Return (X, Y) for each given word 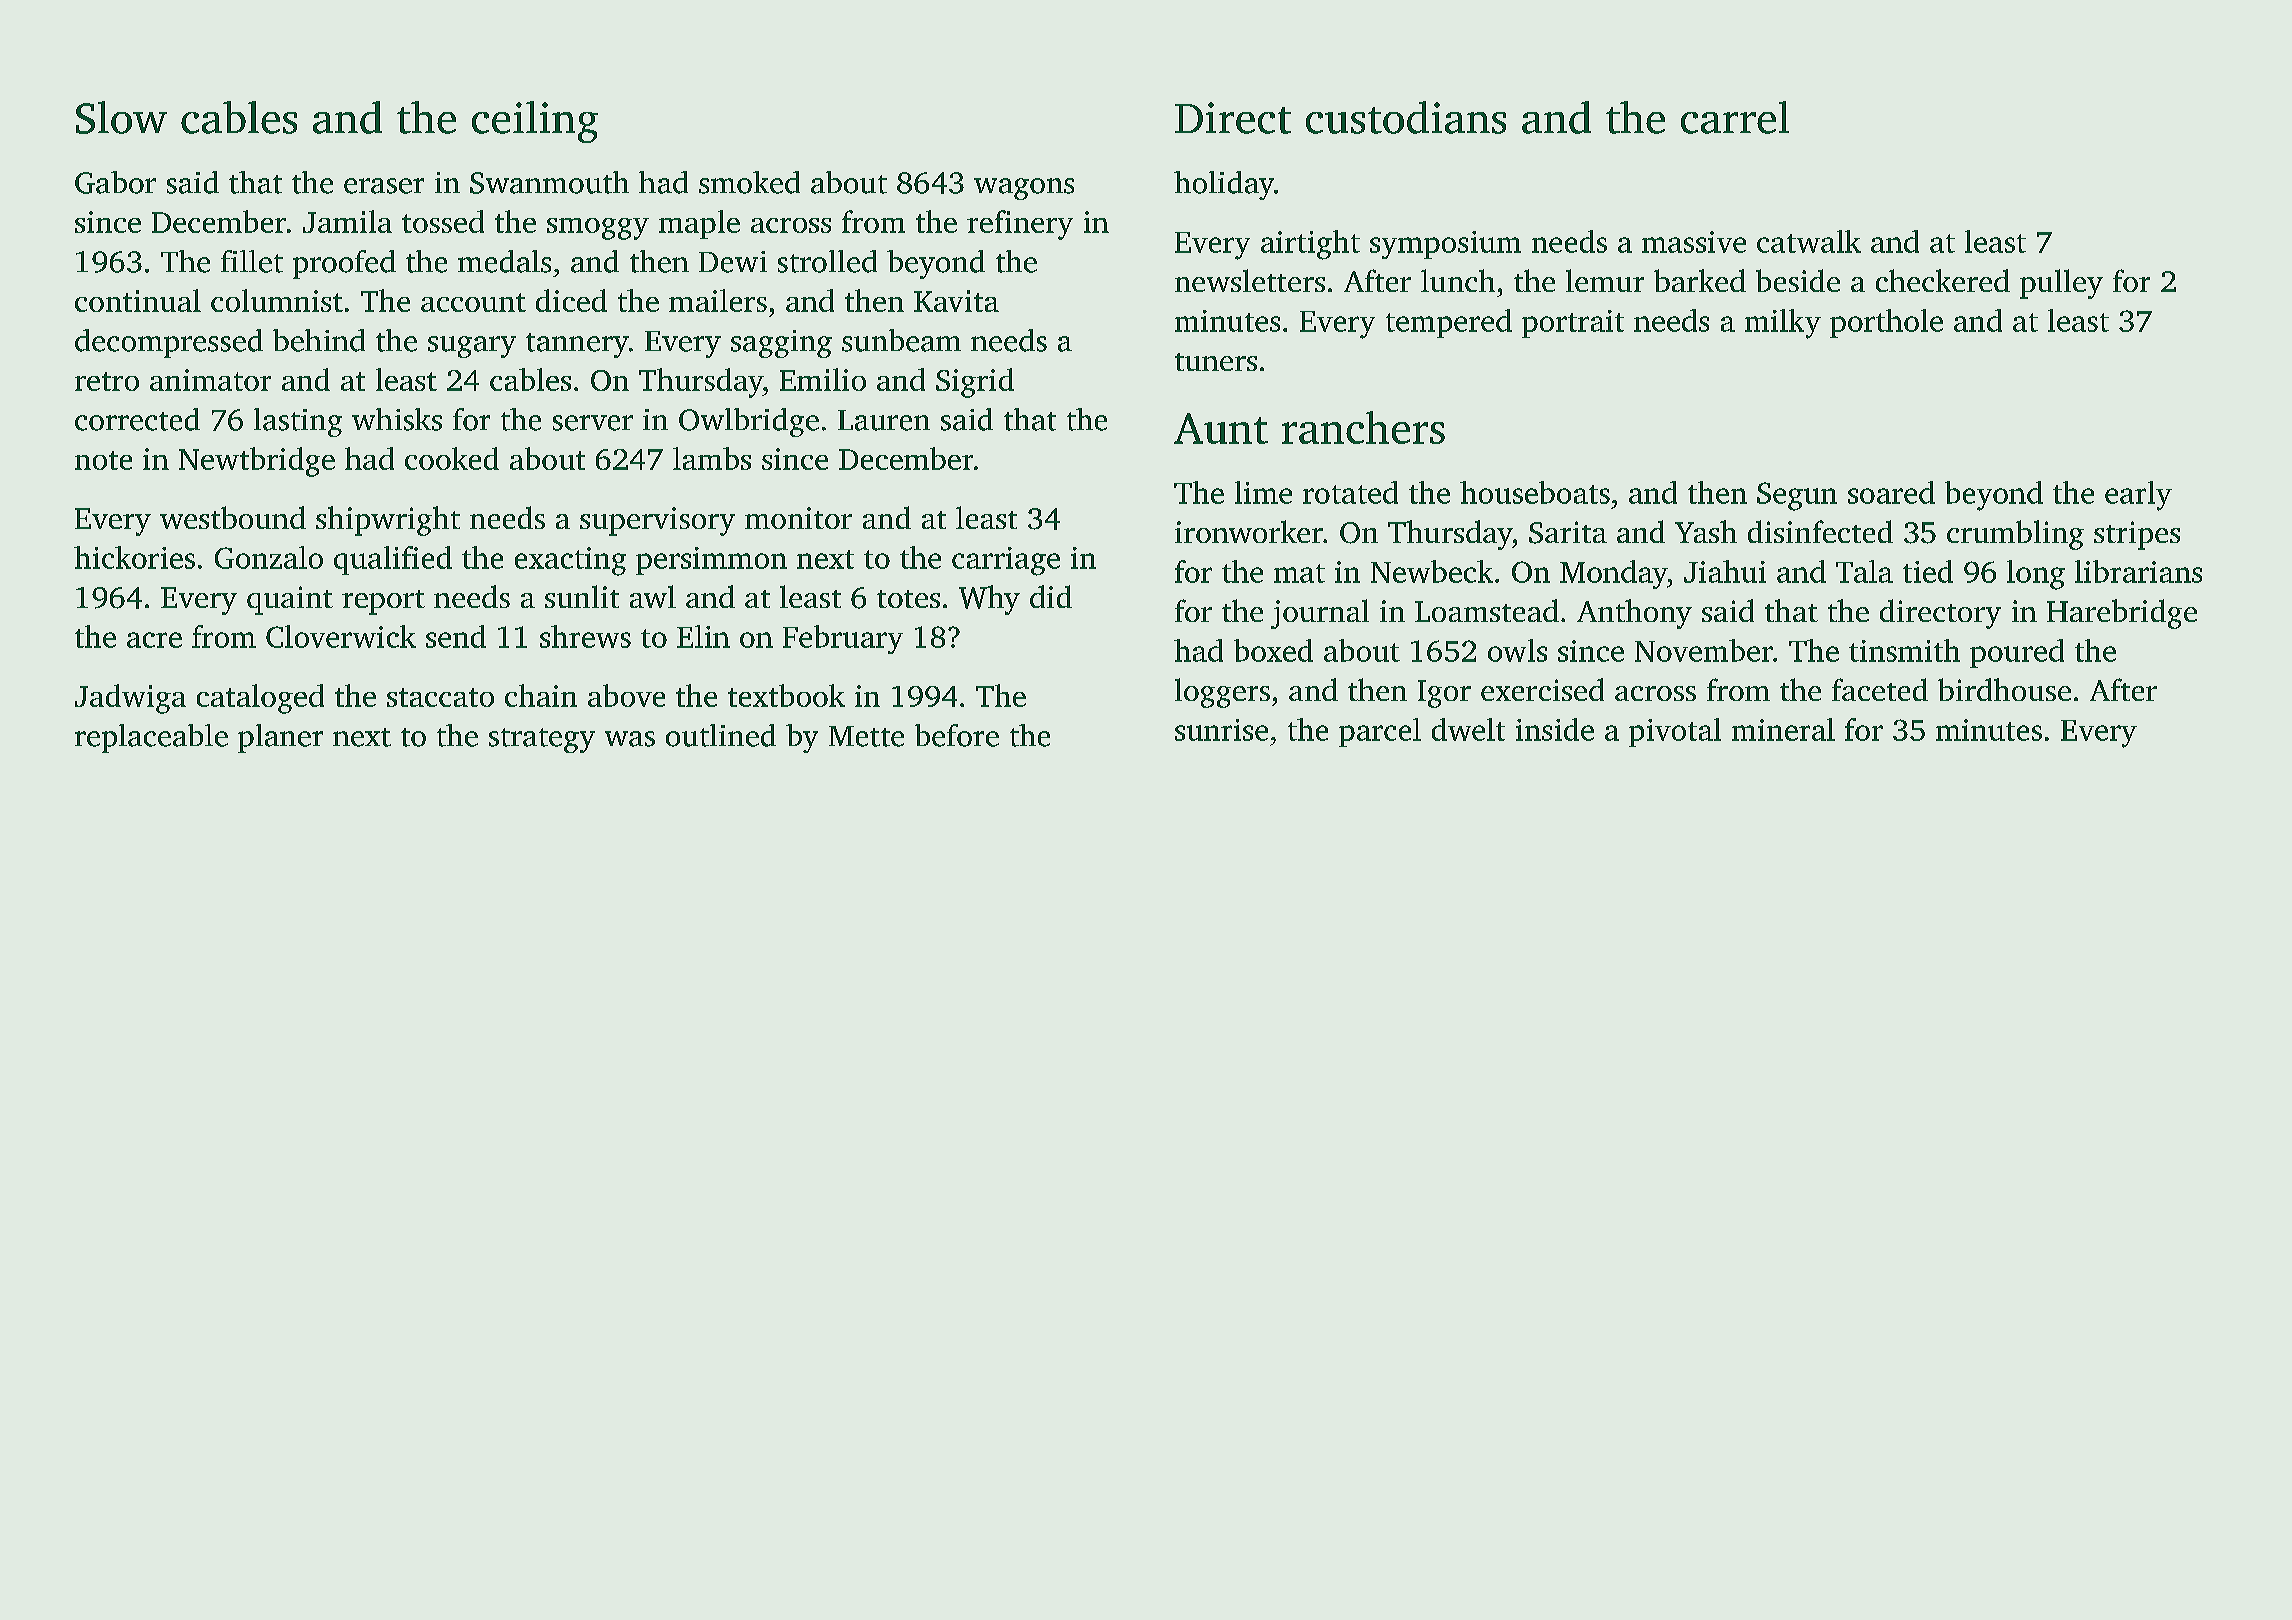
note (103, 460)
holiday (1224, 185)
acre (154, 640)
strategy (542, 740)
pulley (2061, 284)
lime (1263, 492)
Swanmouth (549, 182)
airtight (1310, 245)
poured (2017, 653)
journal (1320, 614)
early (2138, 496)
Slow (121, 117)
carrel (1735, 117)
